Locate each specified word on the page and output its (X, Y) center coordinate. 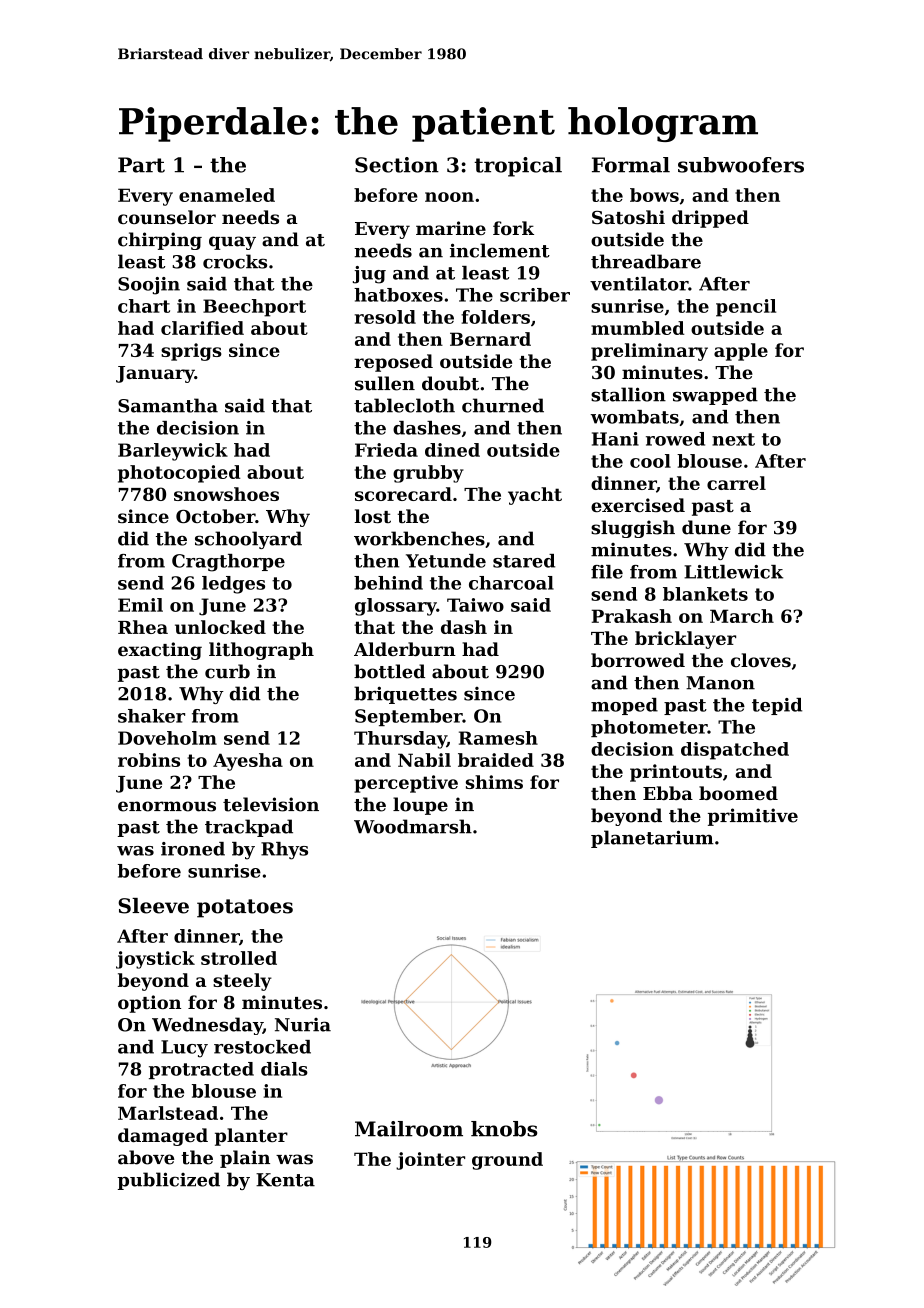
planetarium (652, 839)
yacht (535, 496)
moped (624, 706)
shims (494, 782)
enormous (167, 806)
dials (284, 1069)
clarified (202, 328)
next (733, 439)
